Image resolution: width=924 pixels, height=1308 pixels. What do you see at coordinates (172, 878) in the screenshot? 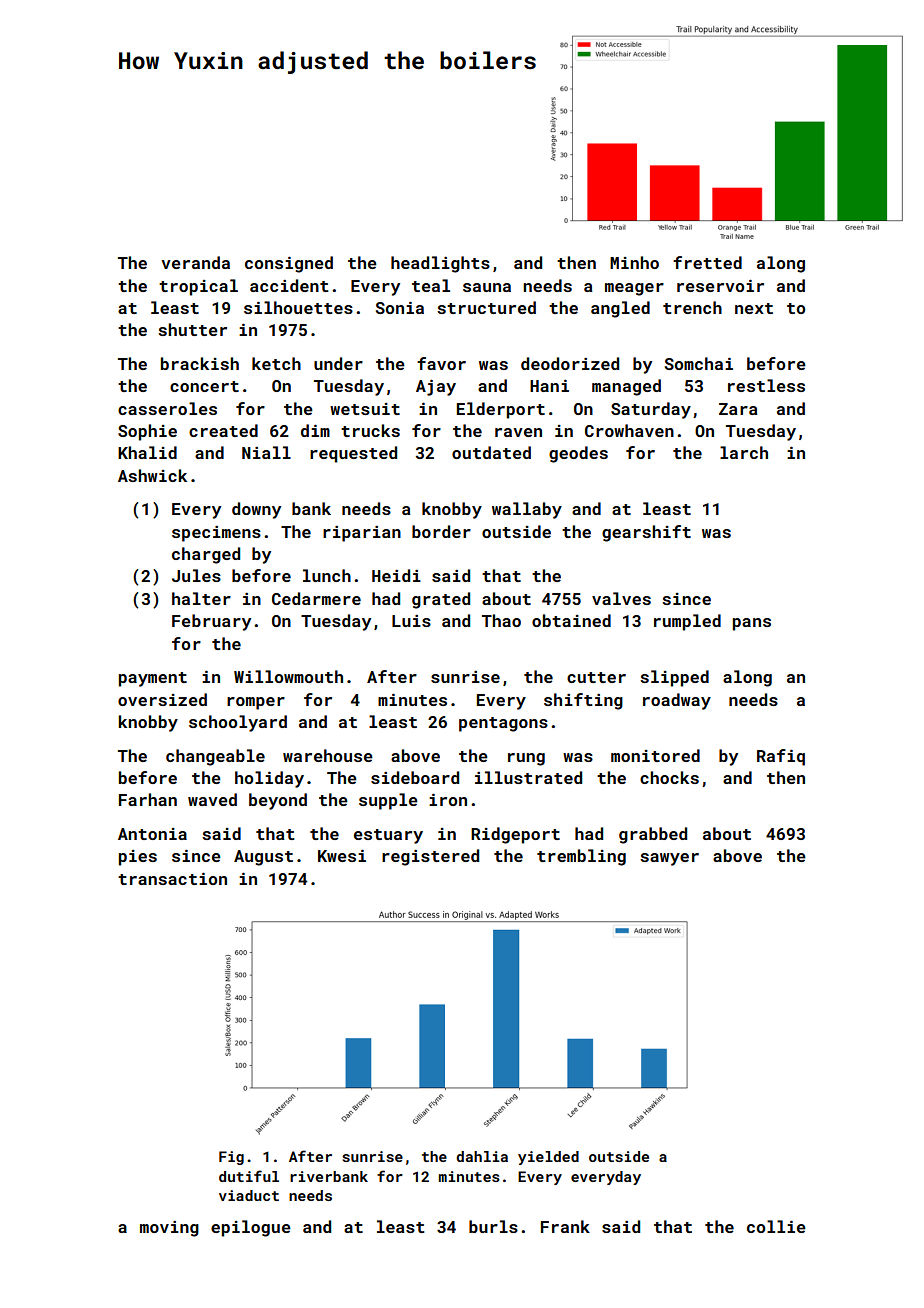
I see `transaction` at bounding box center [172, 878].
